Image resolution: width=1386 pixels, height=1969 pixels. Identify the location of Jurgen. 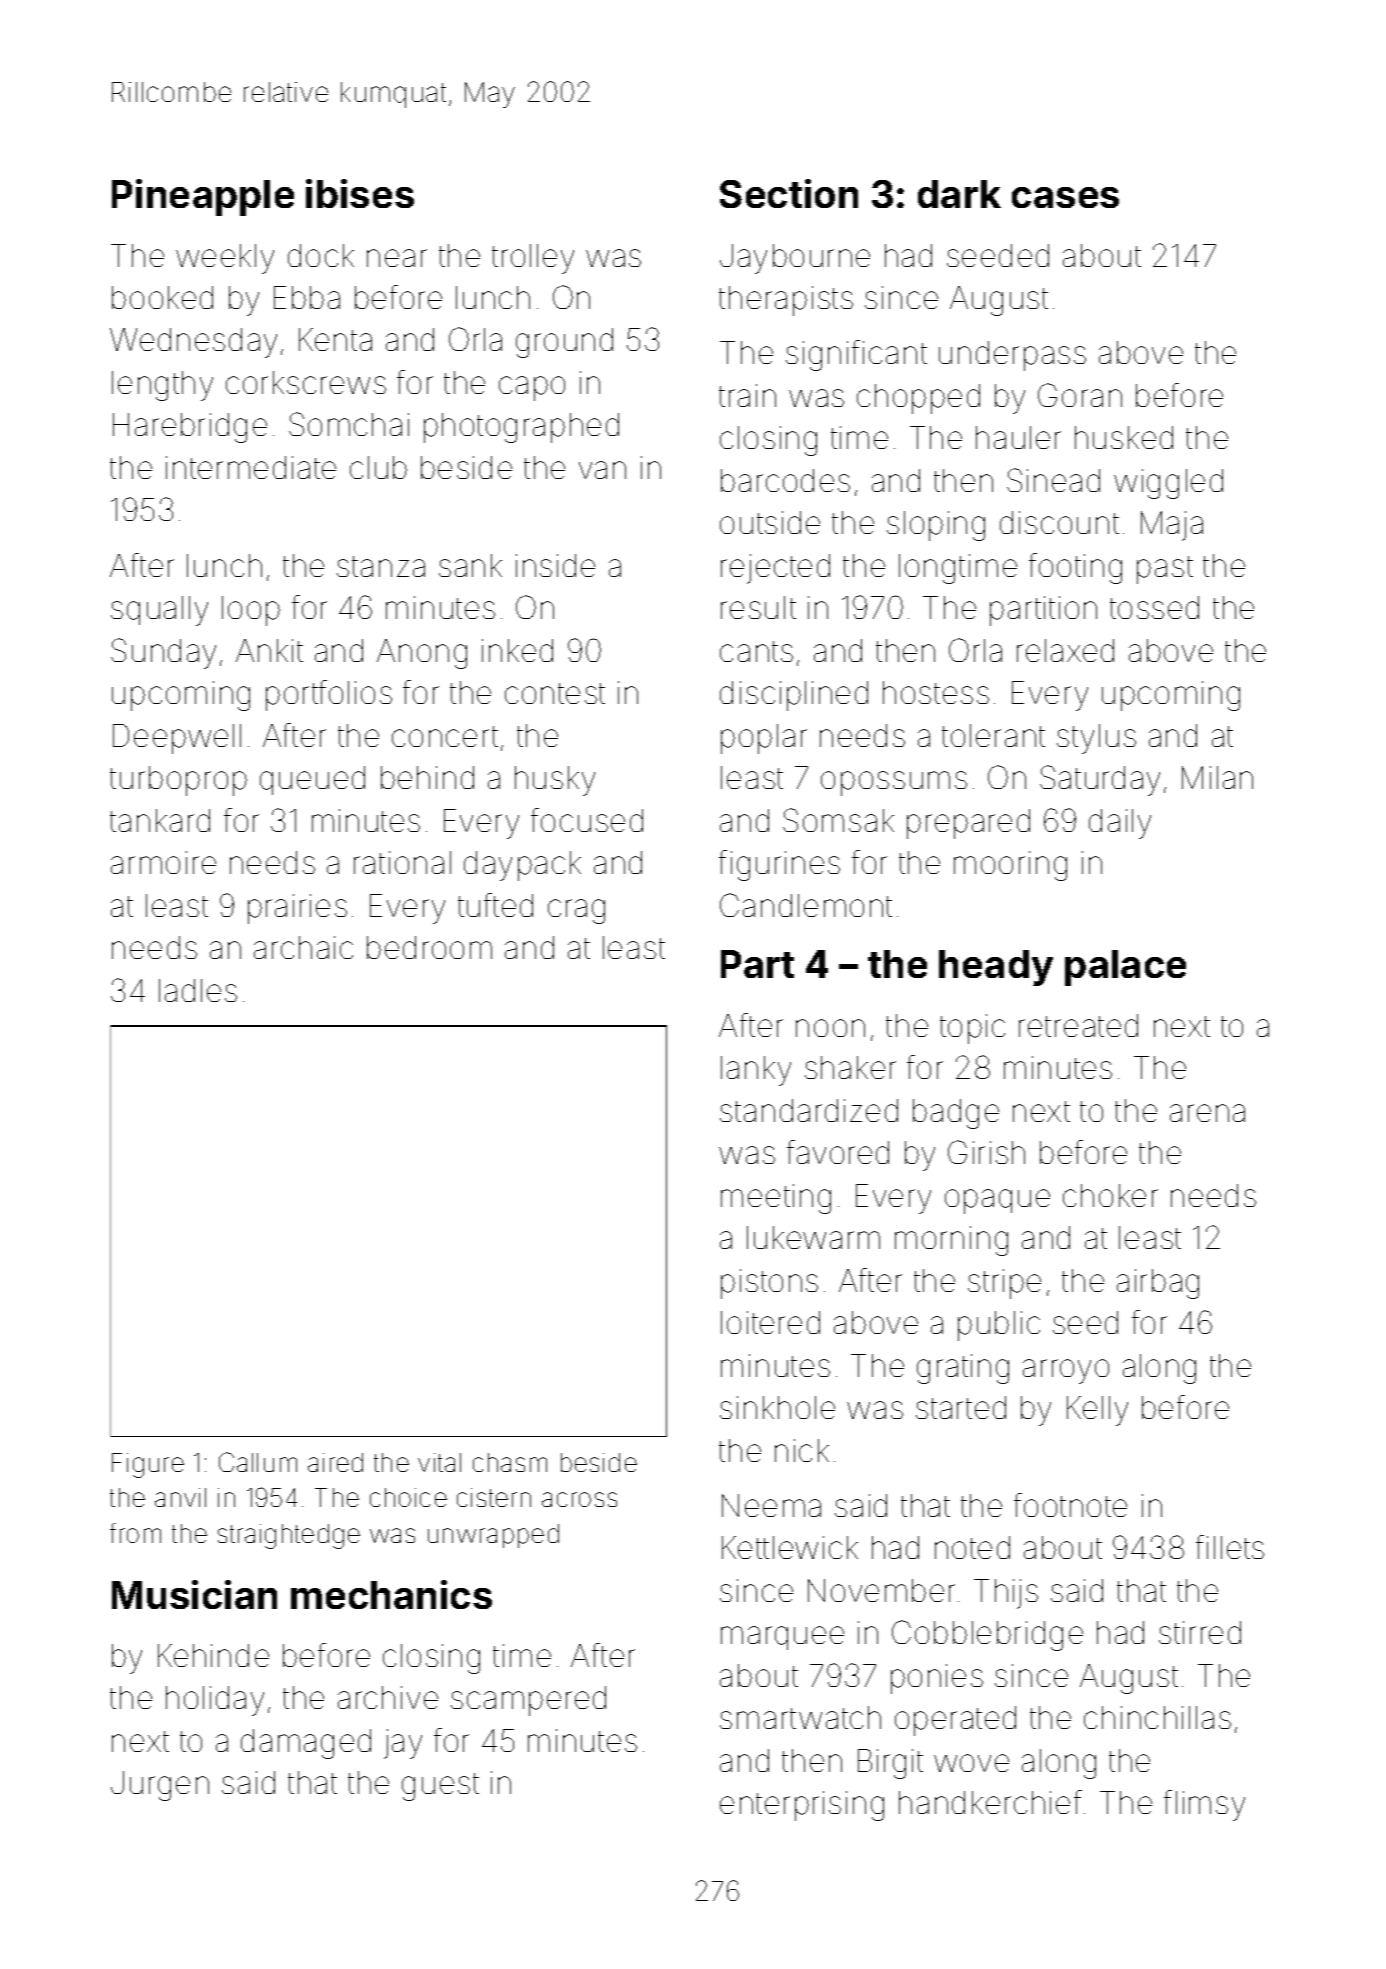
(160, 1786).
